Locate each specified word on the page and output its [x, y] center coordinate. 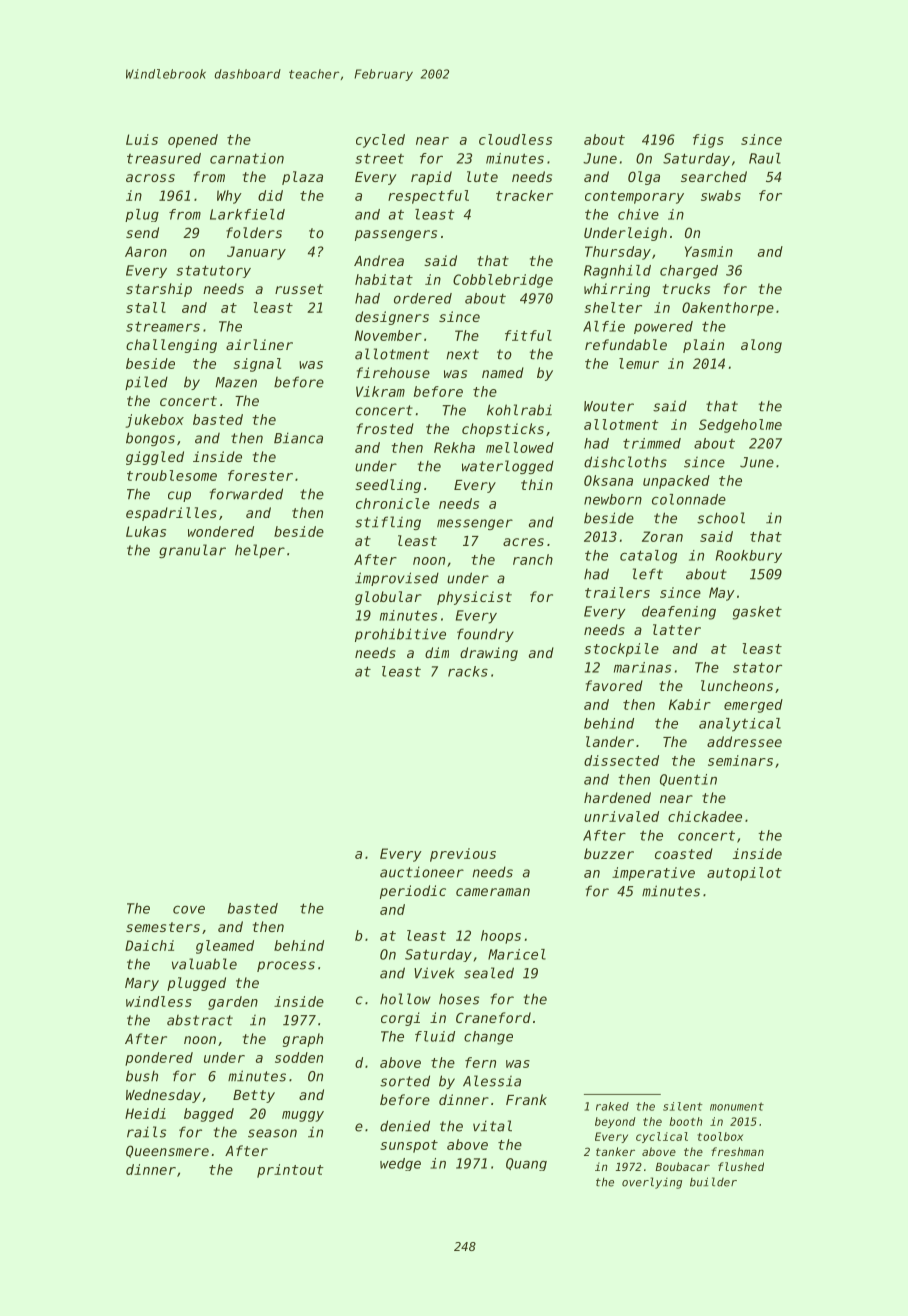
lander [610, 741]
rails [146, 1132]
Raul [765, 158]
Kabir [690, 704]
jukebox [154, 421]
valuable [204, 964]
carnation [247, 158]
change [488, 1038]
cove [189, 909]
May [722, 594]
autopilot [744, 874]
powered [663, 327]
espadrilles [171, 514]
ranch [533, 559]
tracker [524, 195]
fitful [528, 335]
